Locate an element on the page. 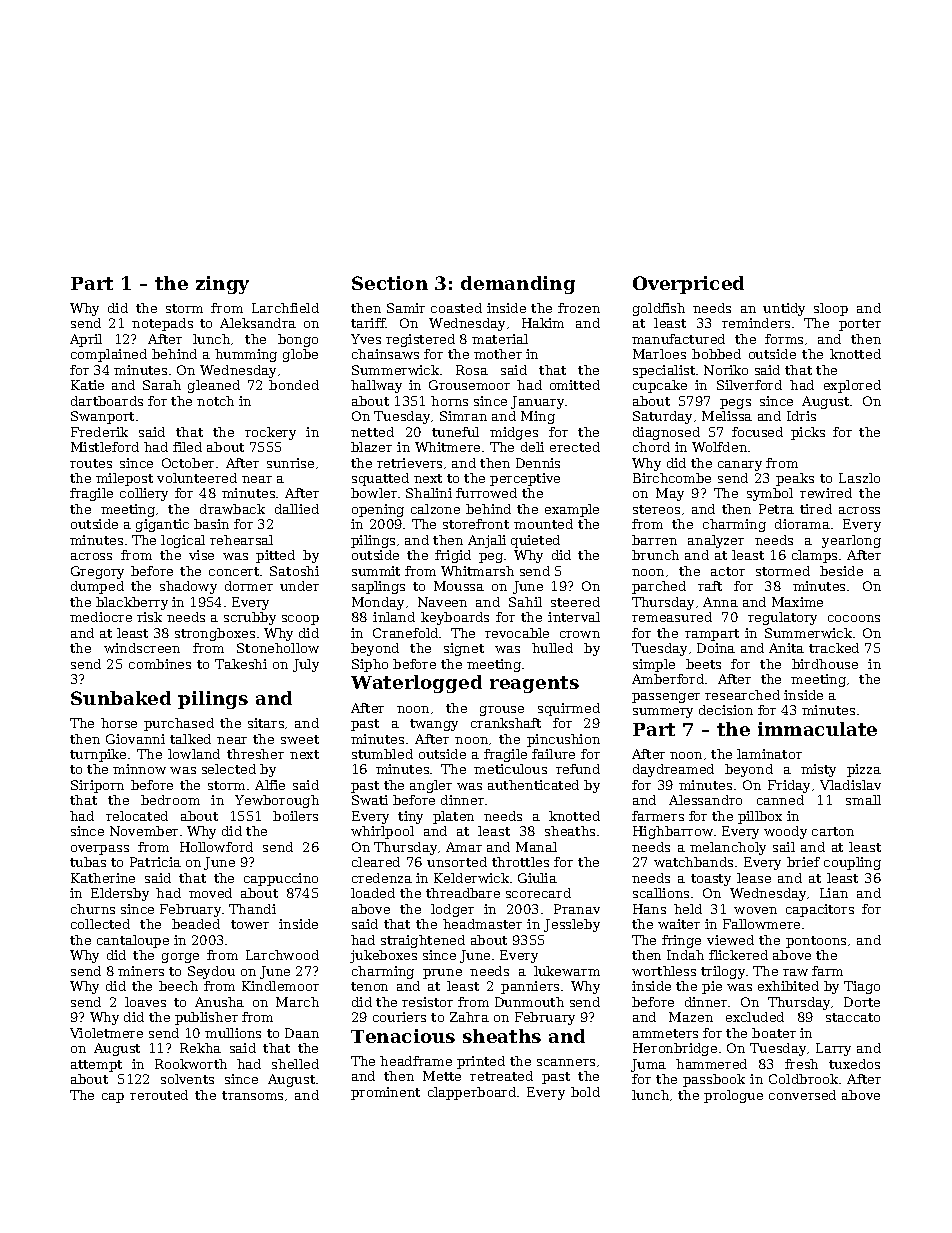 This image has width=952, height=1233. strongboxes is located at coordinates (215, 634).
